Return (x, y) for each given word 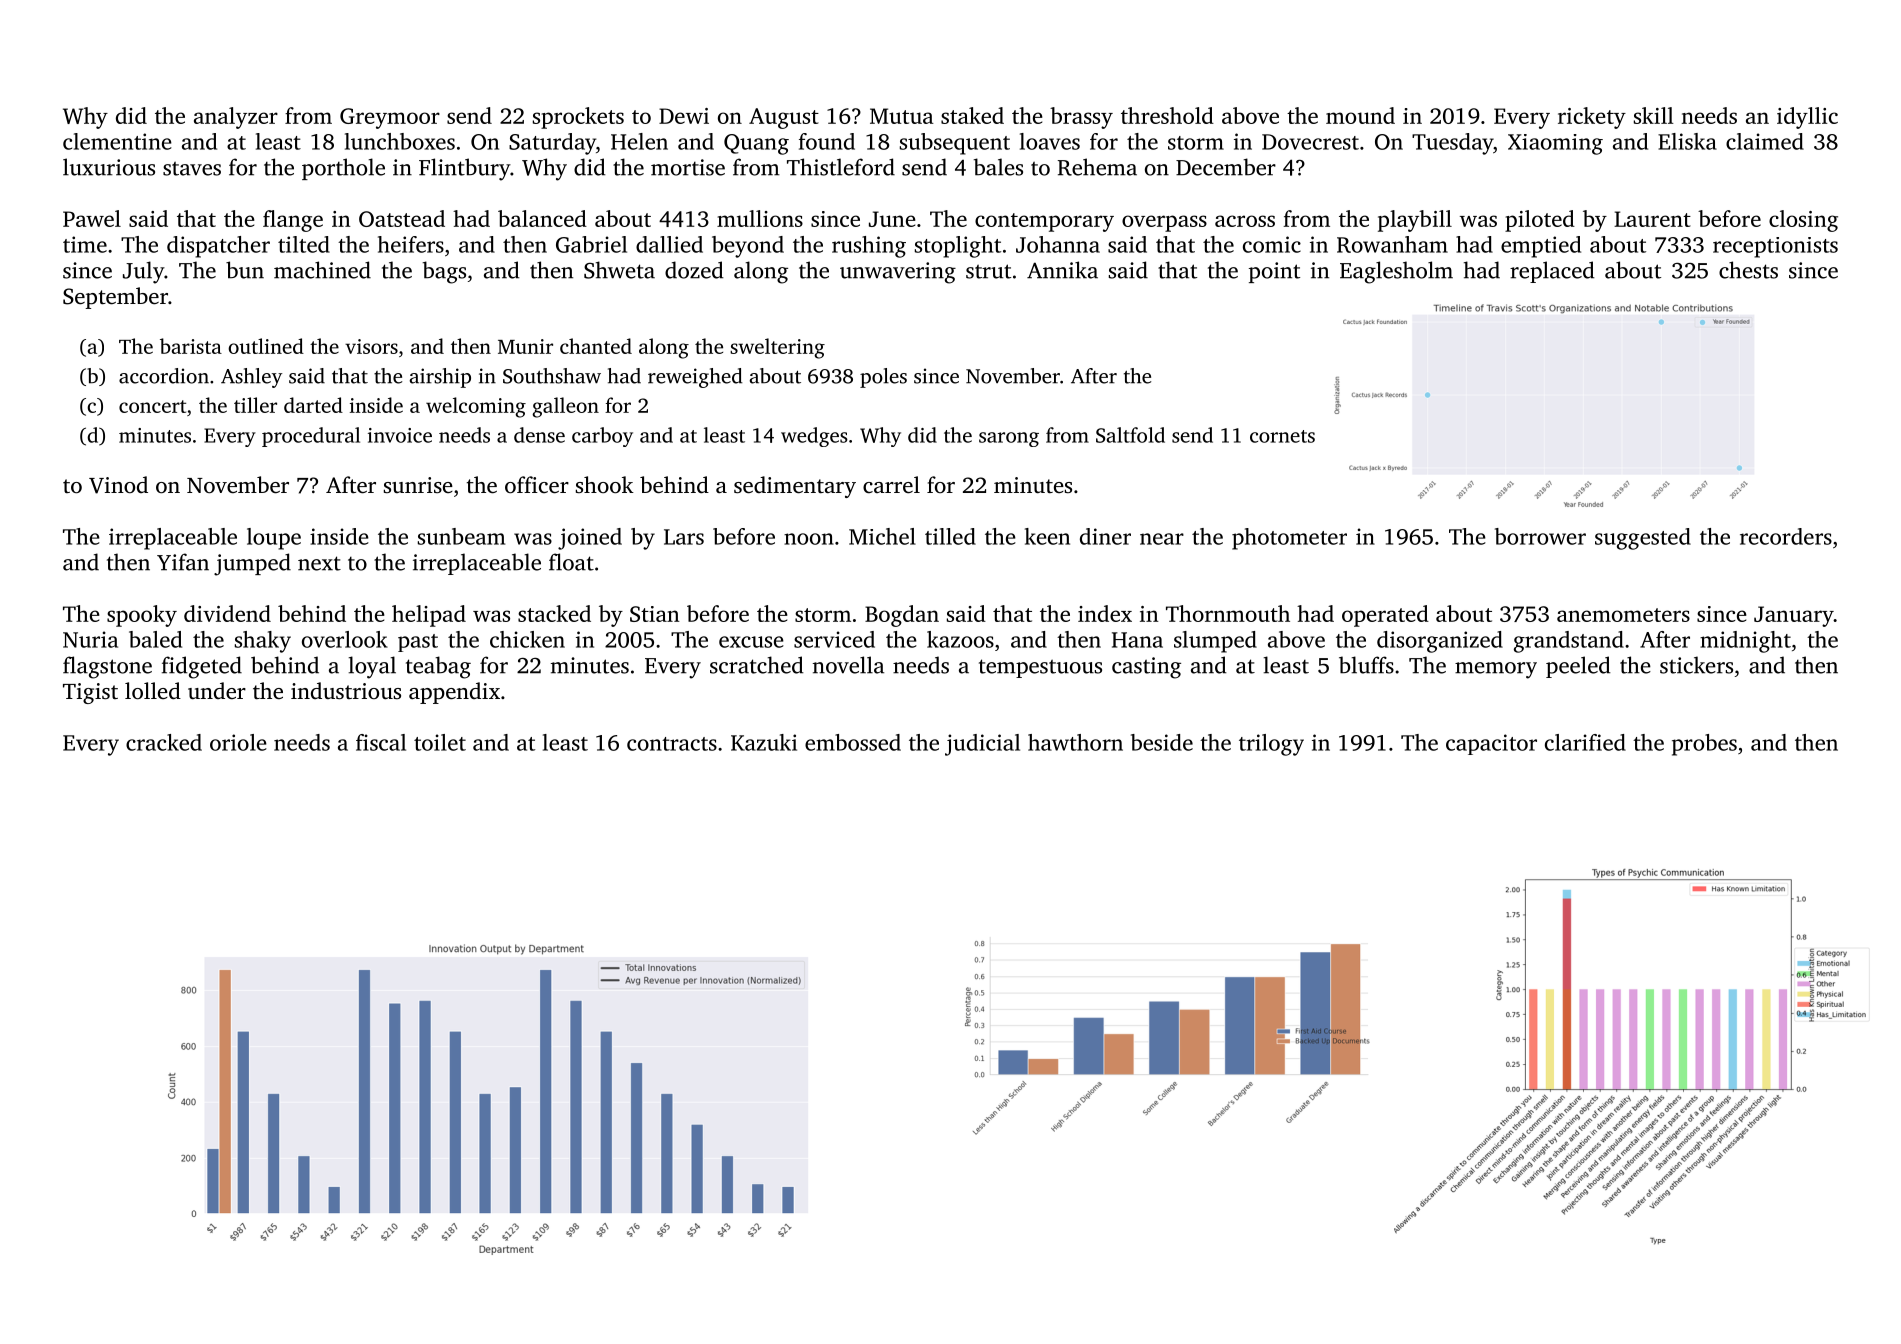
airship (440, 378)
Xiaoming (1555, 144)
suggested (1643, 539)
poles (883, 378)
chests (1748, 270)
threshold (1167, 115)
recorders (1786, 536)
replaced (1552, 272)
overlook (345, 639)
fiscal (381, 742)
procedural (311, 437)
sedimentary (795, 487)
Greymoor (390, 118)
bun (245, 270)
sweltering (777, 348)
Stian (655, 614)
